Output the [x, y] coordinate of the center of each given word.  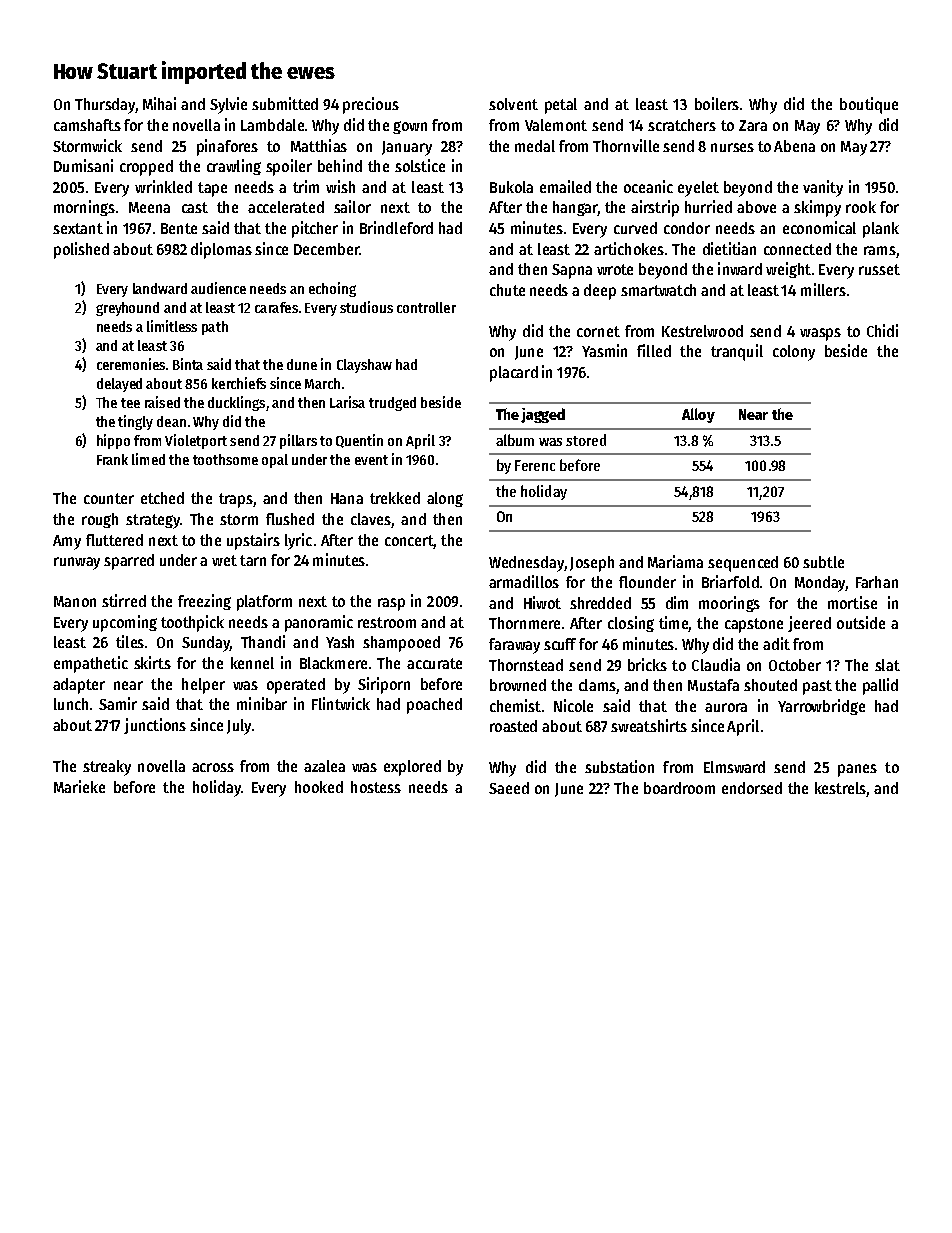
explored [412, 768]
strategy [153, 521]
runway [77, 563]
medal [535, 146]
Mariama [675, 561]
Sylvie [228, 105]
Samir [118, 703]
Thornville [626, 145]
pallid [880, 686]
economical [819, 227]
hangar [575, 208]
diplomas [221, 250]
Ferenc [535, 465]
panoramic [319, 623]
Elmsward [734, 767]
